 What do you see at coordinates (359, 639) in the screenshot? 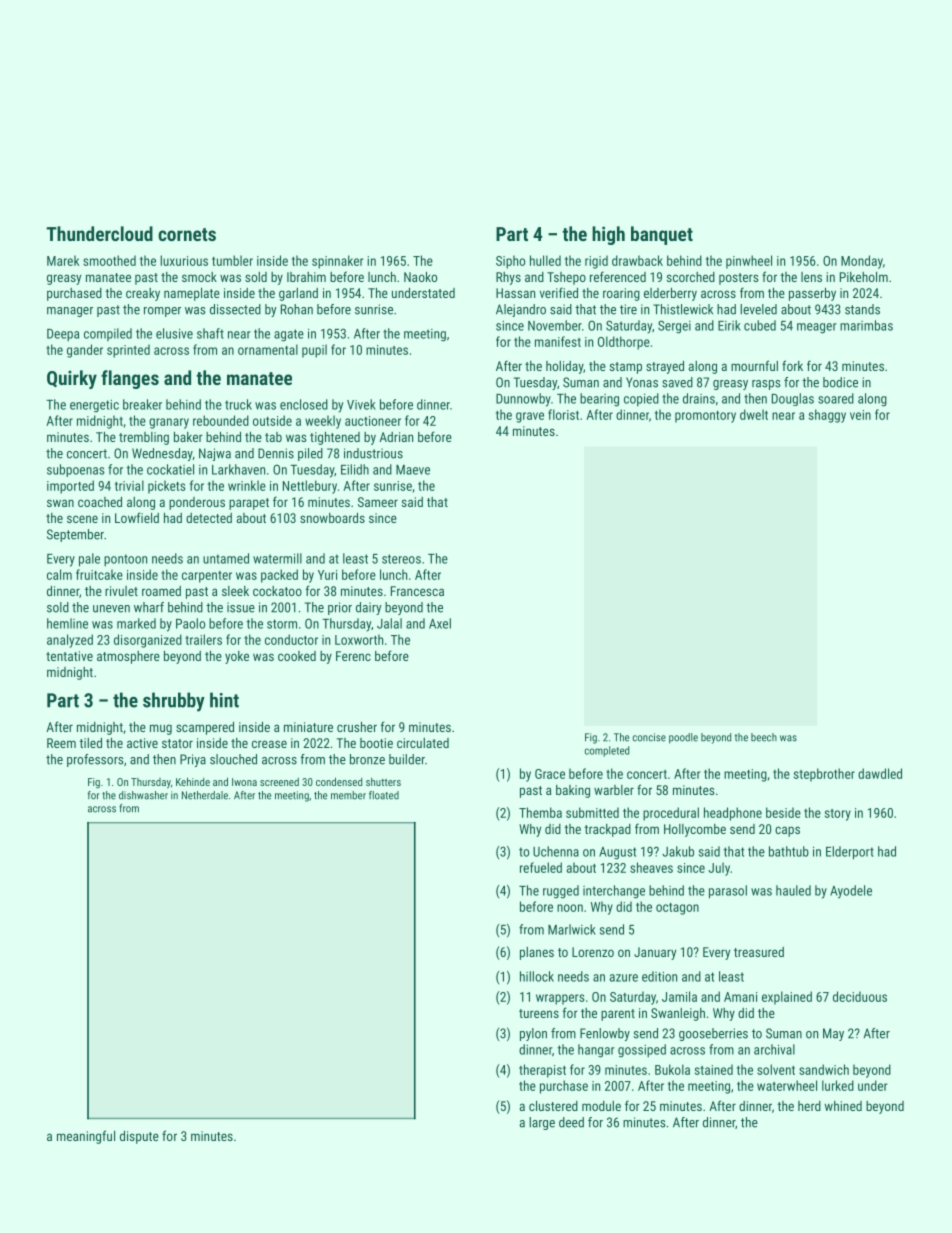
I see `Loxworth` at bounding box center [359, 639].
